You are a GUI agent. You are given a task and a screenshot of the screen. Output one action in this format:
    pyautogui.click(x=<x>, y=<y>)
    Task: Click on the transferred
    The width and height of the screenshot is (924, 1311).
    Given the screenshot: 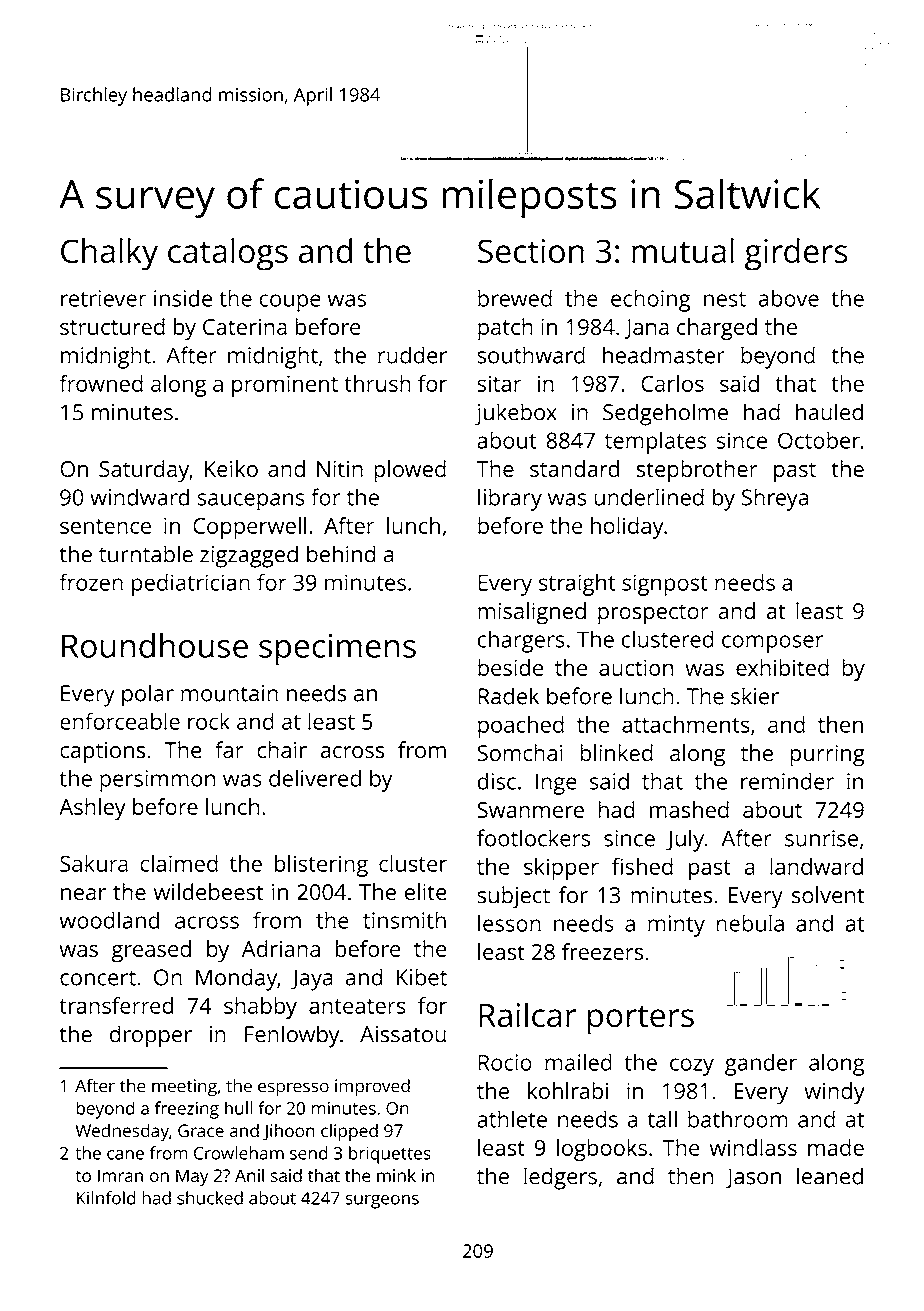 What is the action you would take?
    pyautogui.click(x=116, y=1005)
